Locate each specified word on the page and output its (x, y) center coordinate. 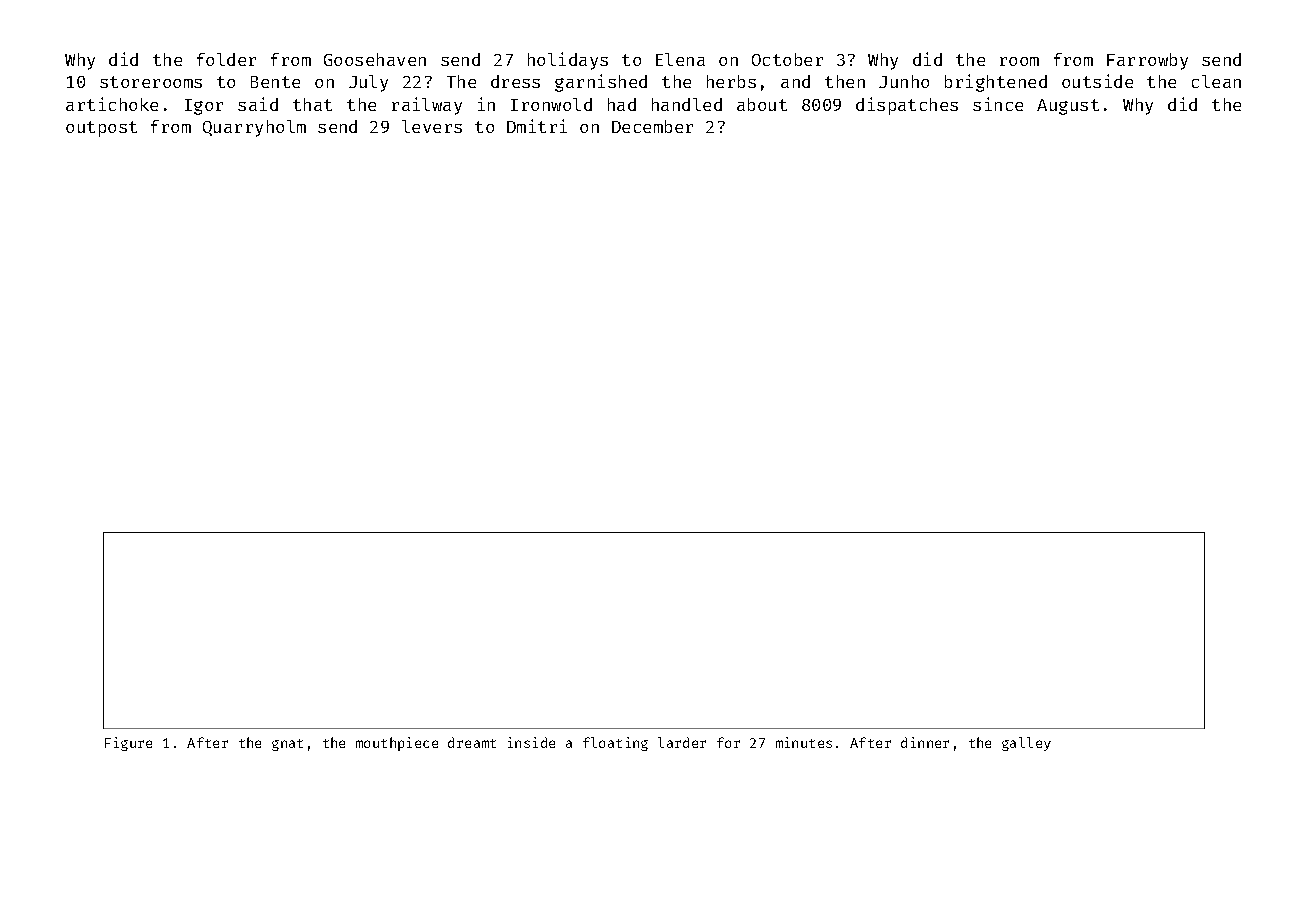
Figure (128, 744)
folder (226, 59)
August (1068, 107)
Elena (680, 59)
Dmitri (537, 126)
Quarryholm (254, 128)
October (787, 59)
